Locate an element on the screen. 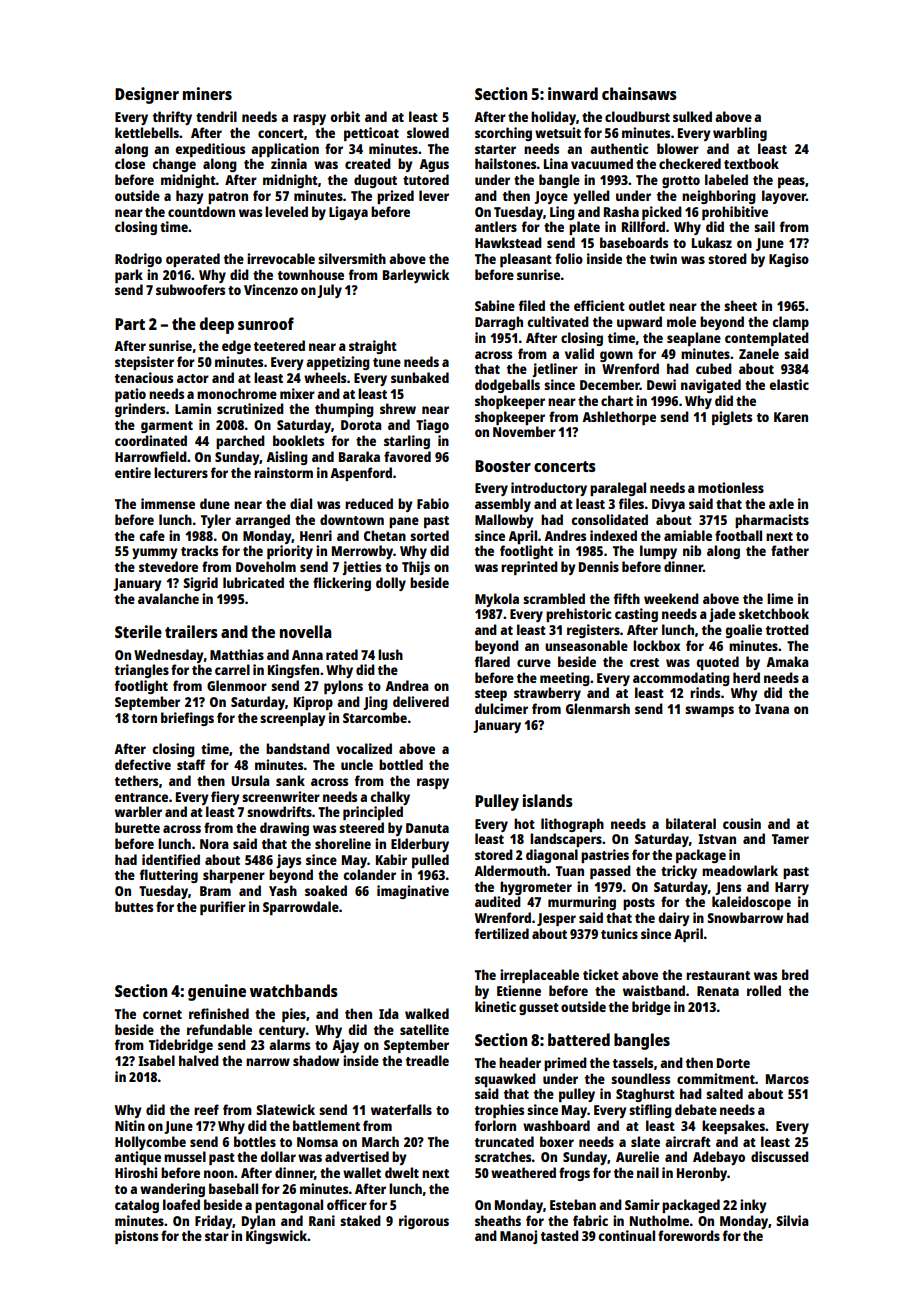 Image resolution: width=924 pixels, height=1308 pixels. screenwriter is located at coordinates (281, 796).
